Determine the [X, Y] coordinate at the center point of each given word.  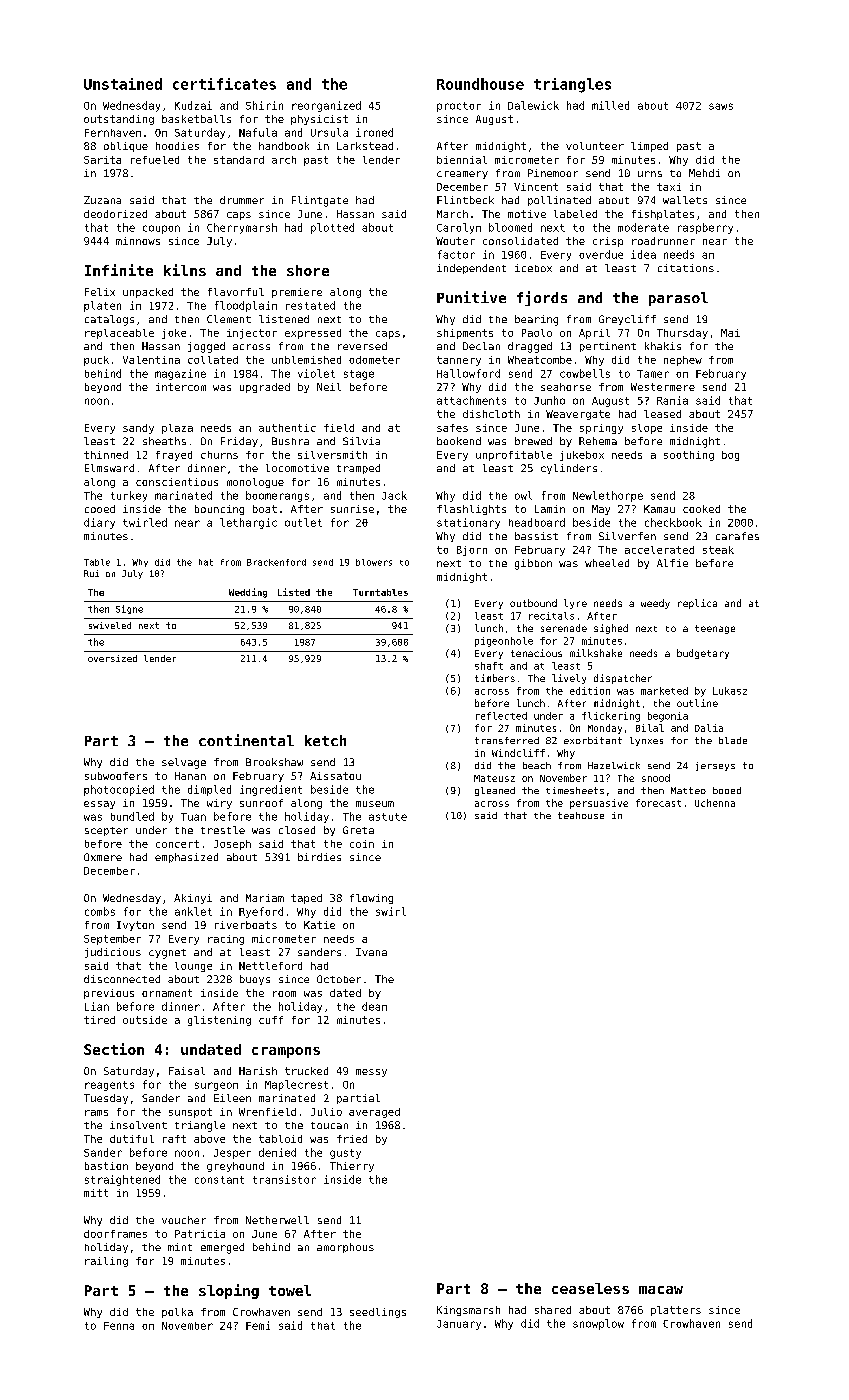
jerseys [715, 766]
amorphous [345, 1248]
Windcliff [518, 753]
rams [96, 1113]
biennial [462, 160]
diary [99, 523]
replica [697, 604]
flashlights [471, 510]
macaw [661, 1290]
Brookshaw [274, 762]
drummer [242, 200]
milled [610, 105]
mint [180, 1247]
